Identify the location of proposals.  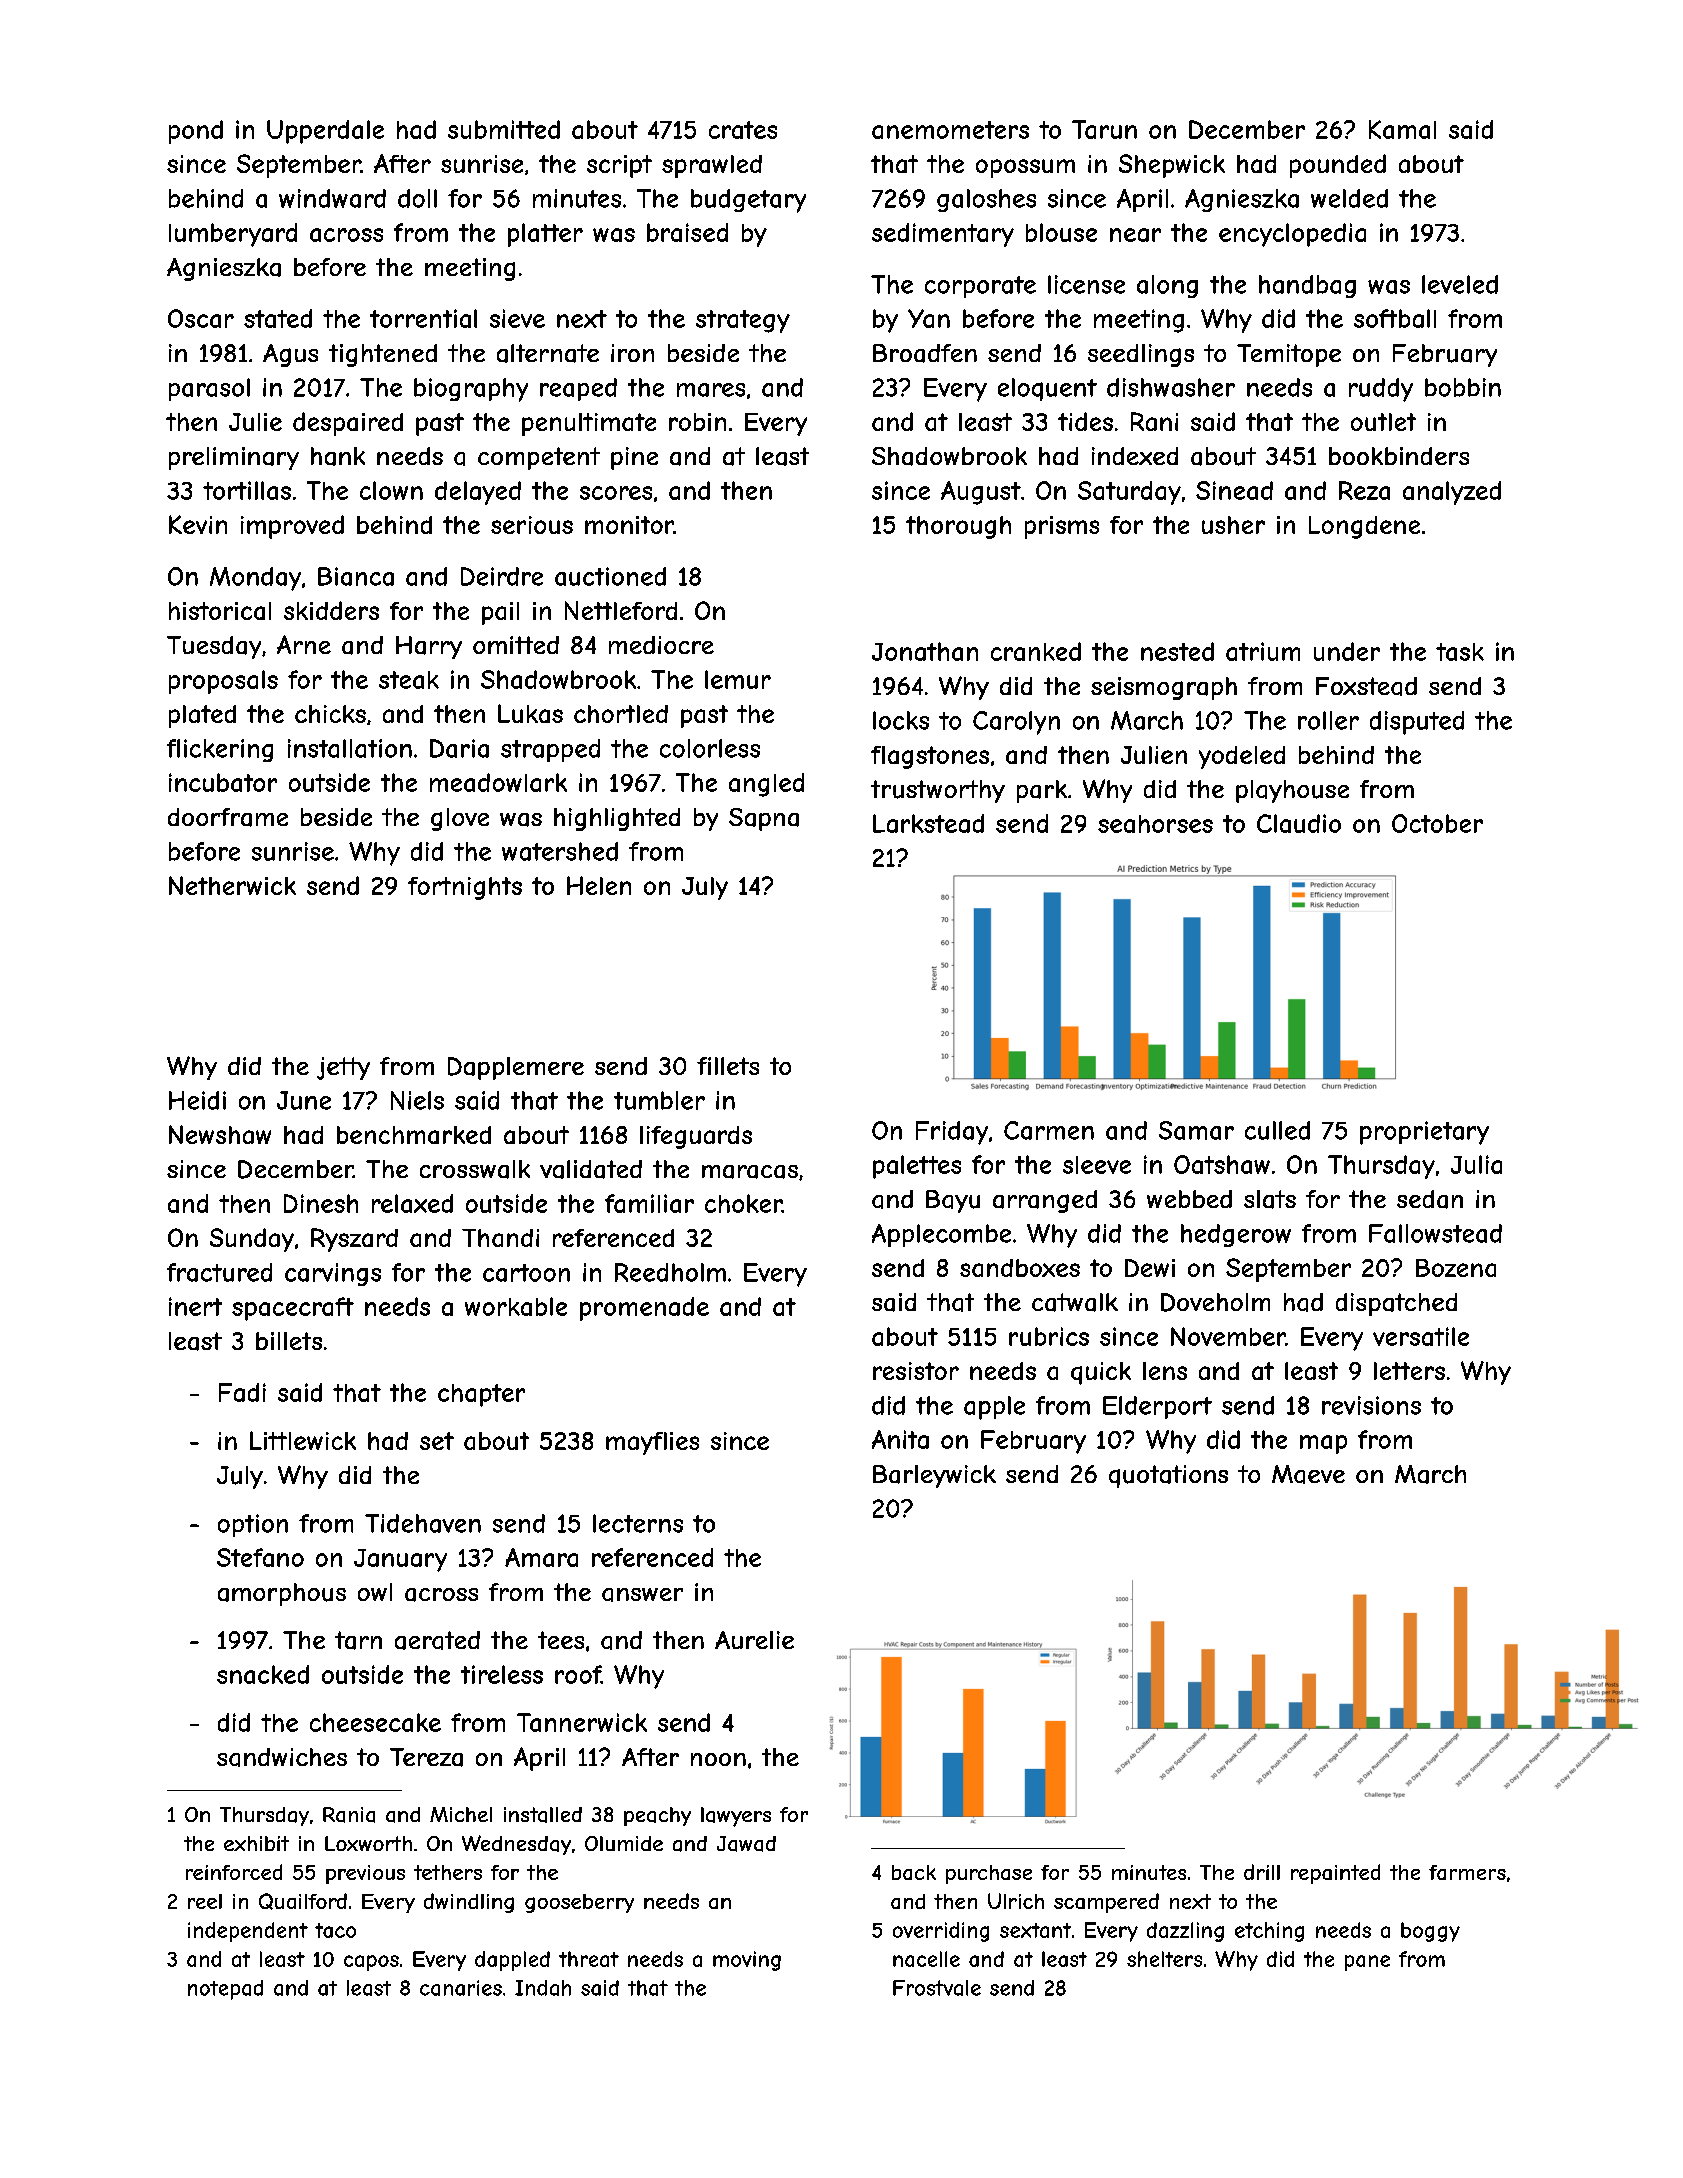
(223, 682).
